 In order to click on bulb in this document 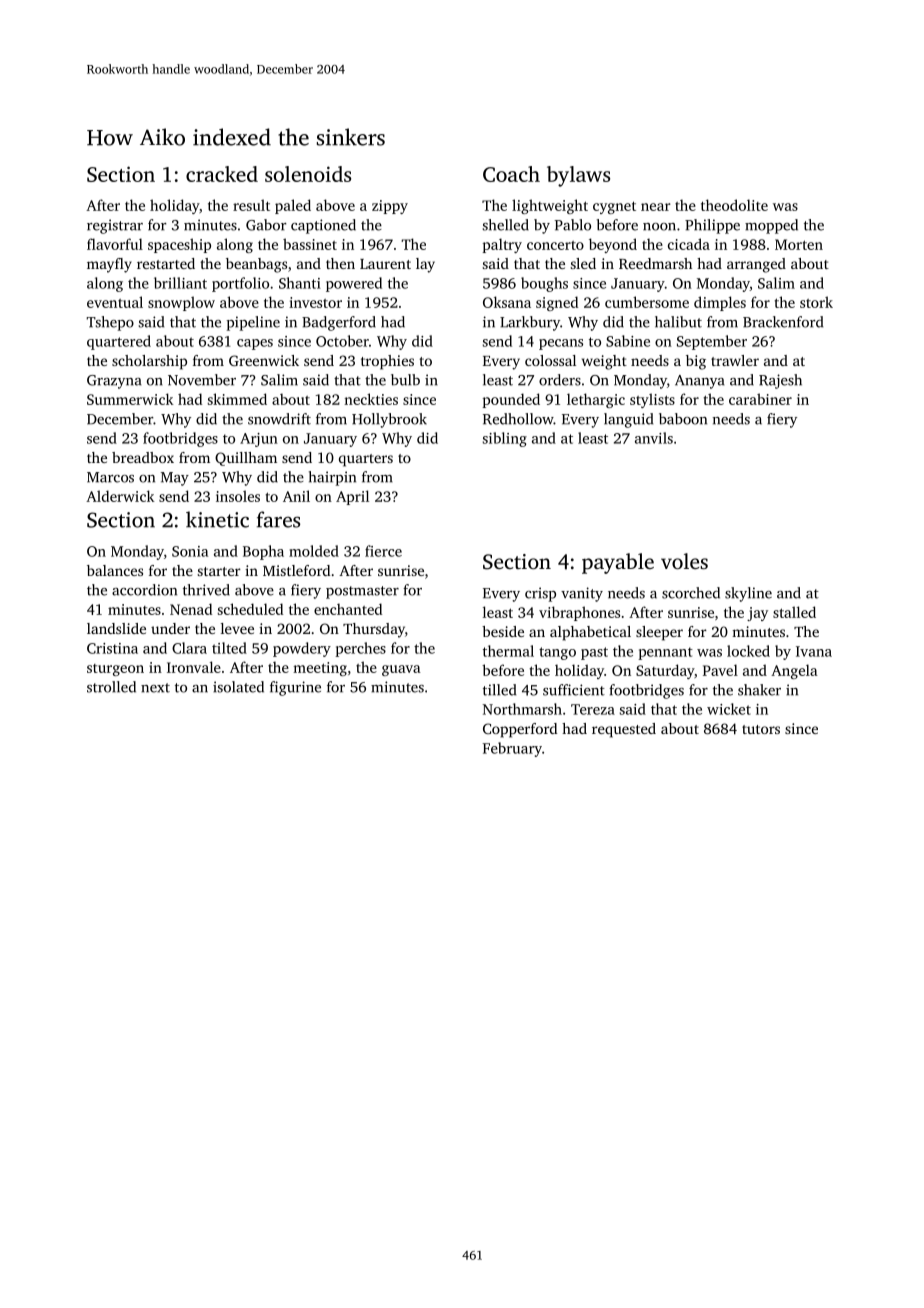, I will do `click(405, 380)`.
